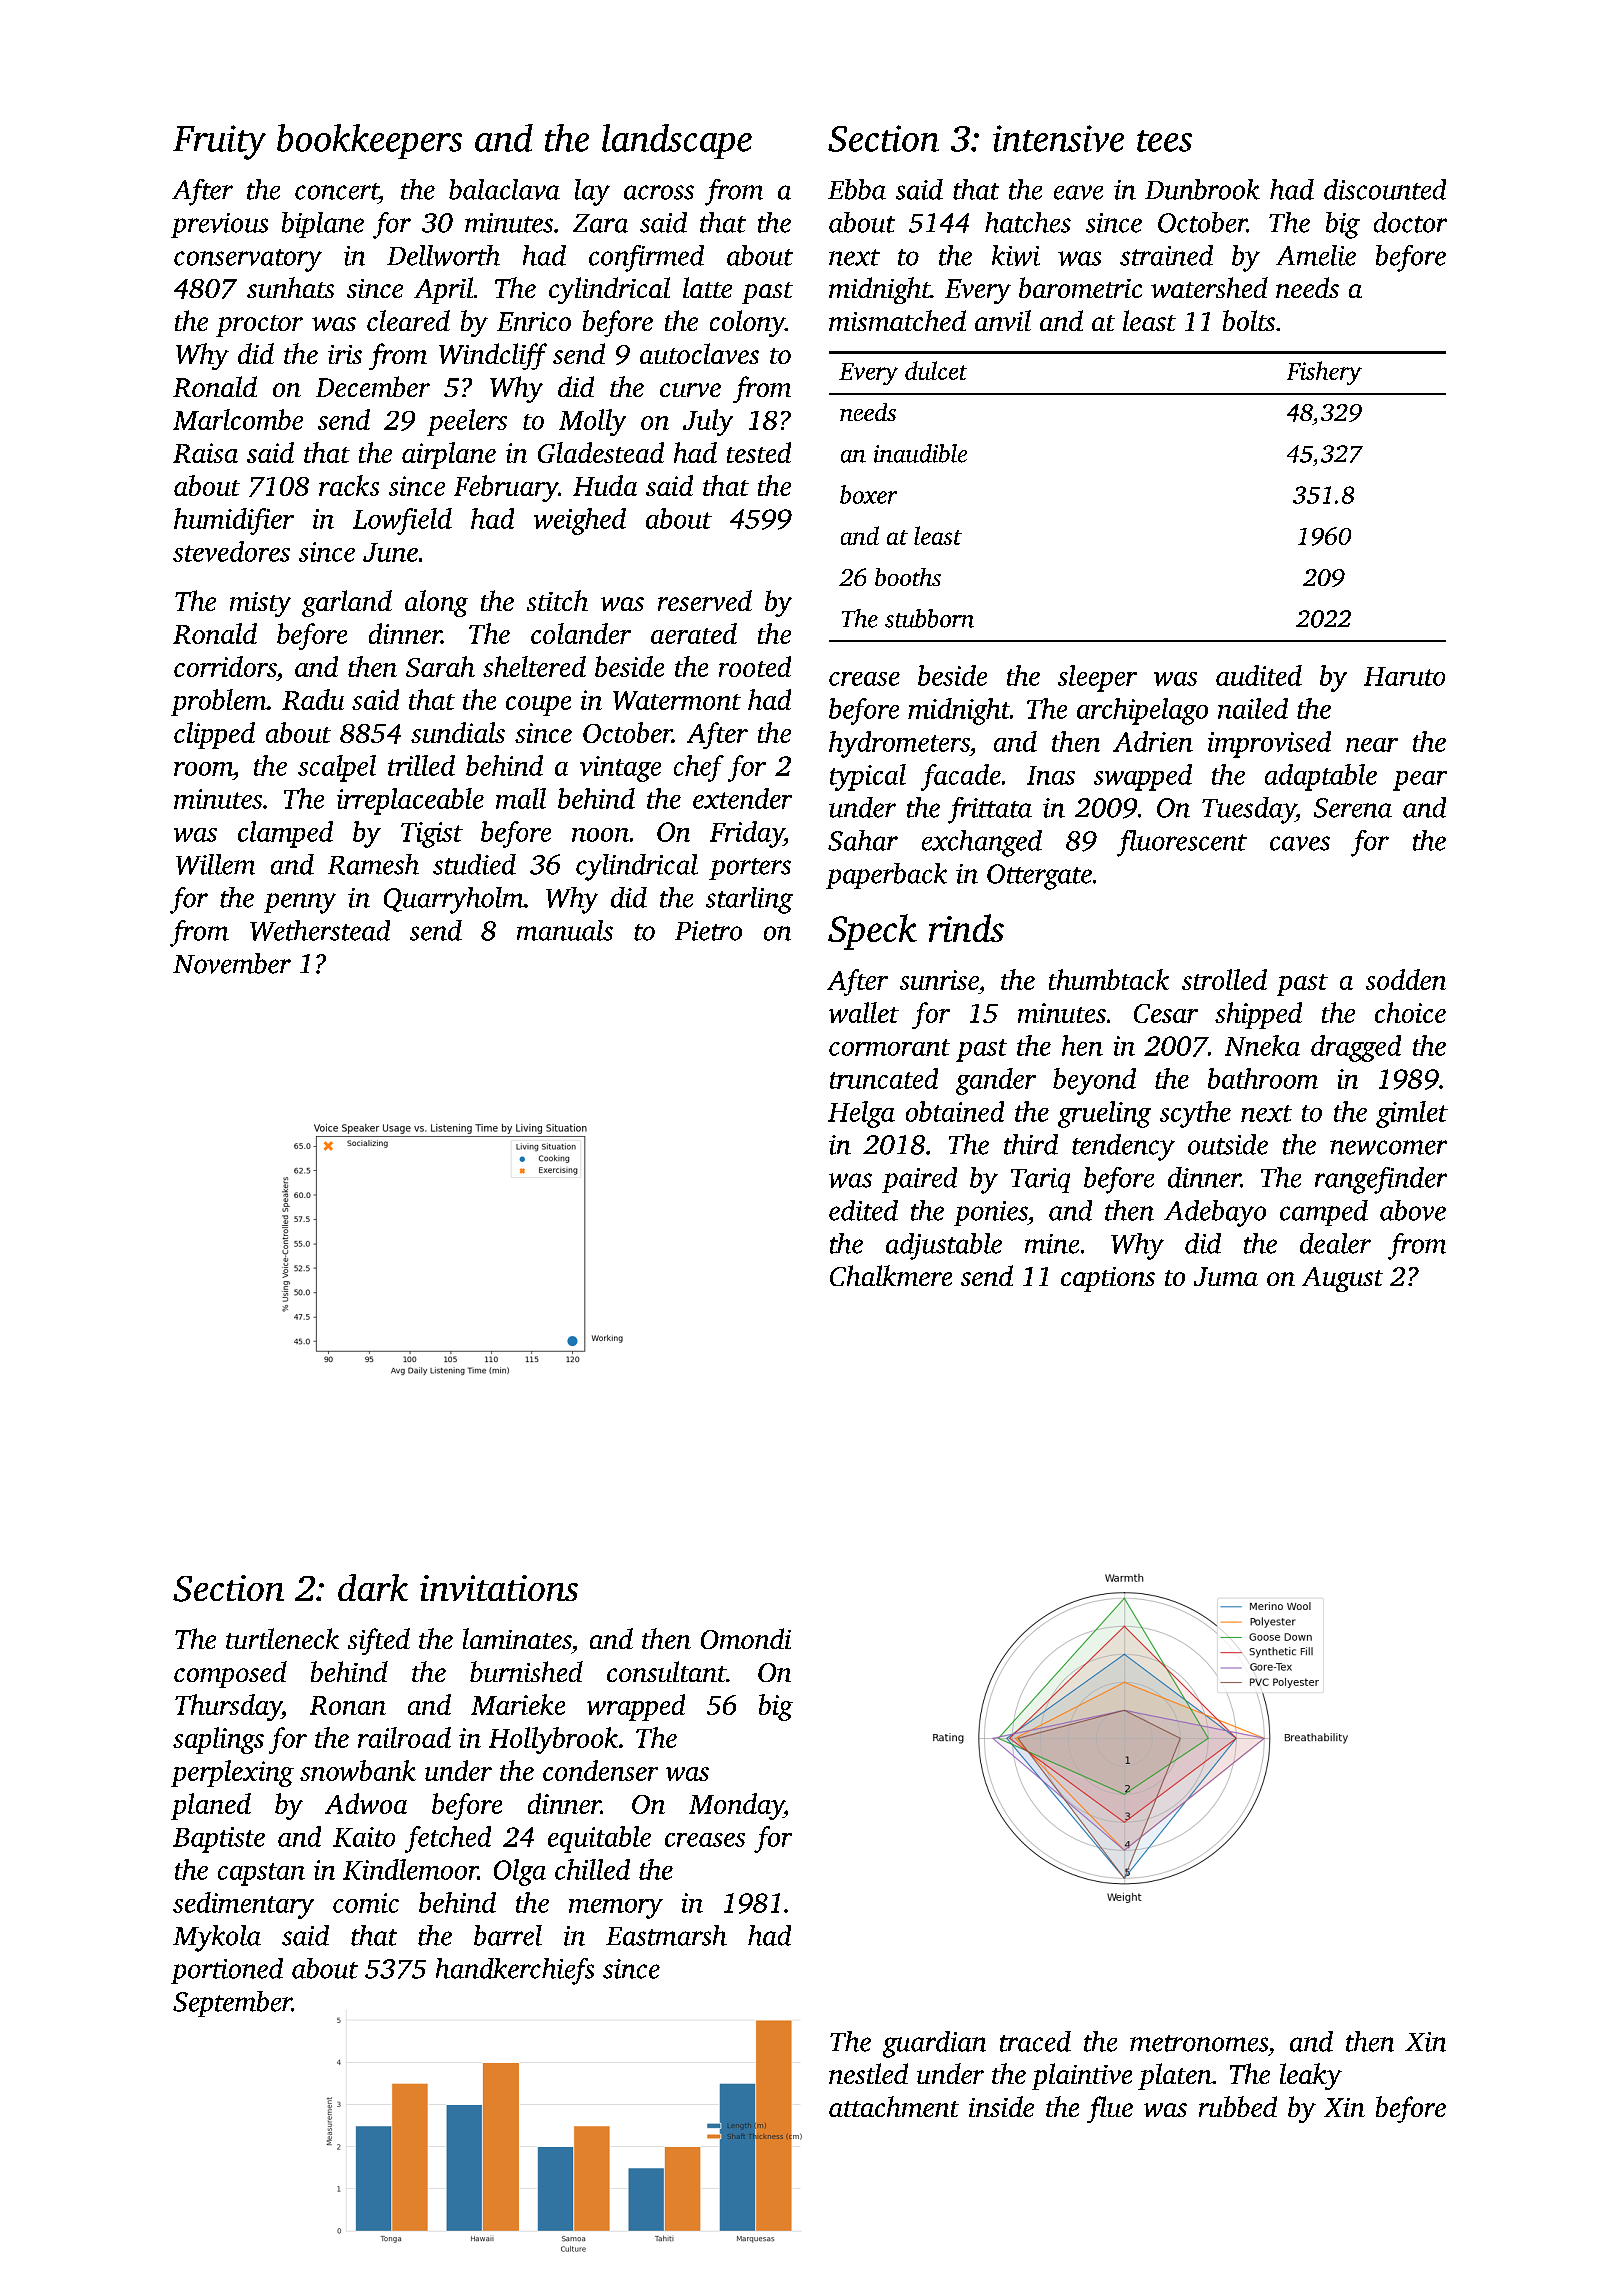  What do you see at coordinates (1164, 141) in the document?
I see `tees` at bounding box center [1164, 141].
